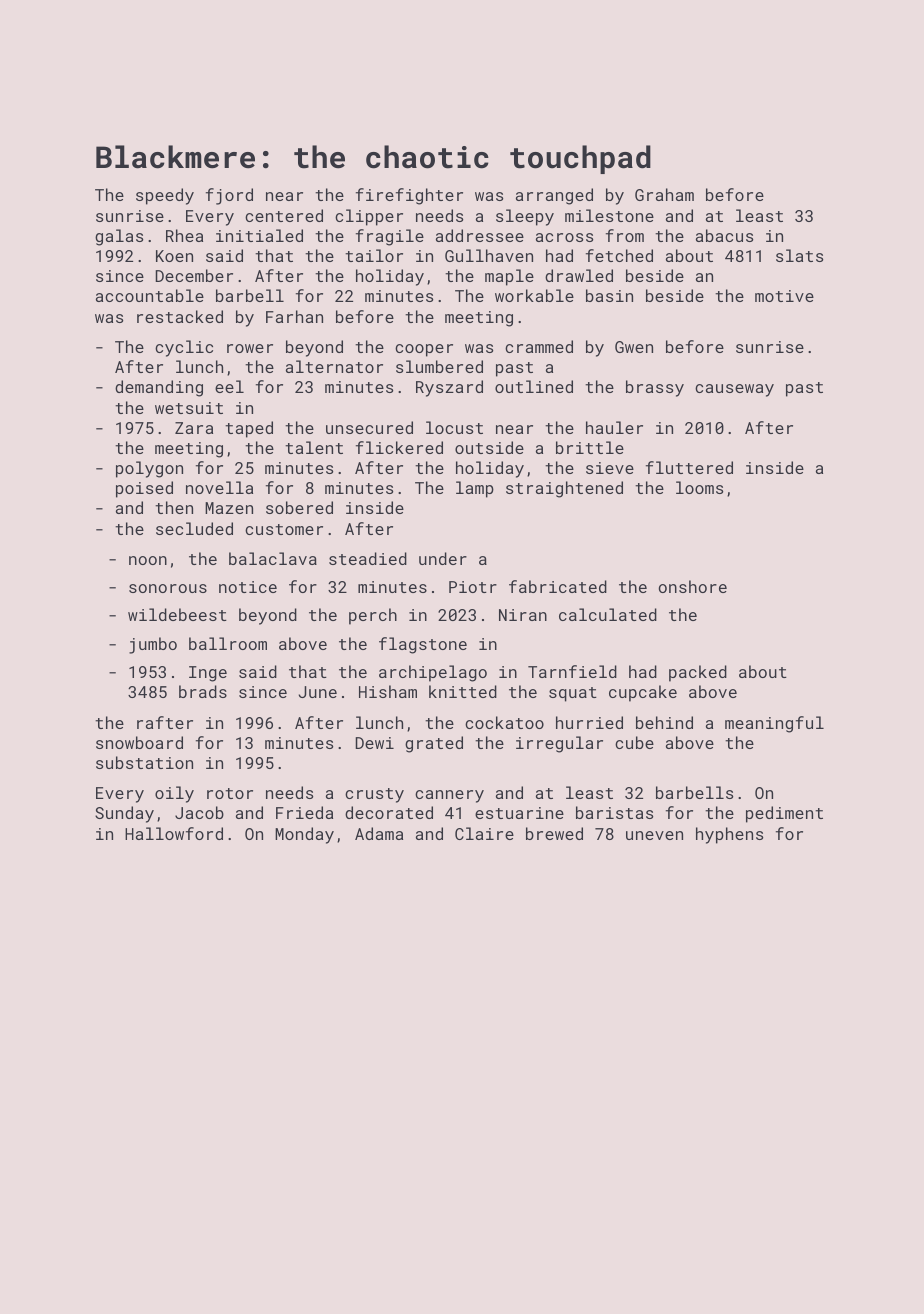  Describe the element at coordinates (698, 673) in the screenshot. I see `packed` at that location.
